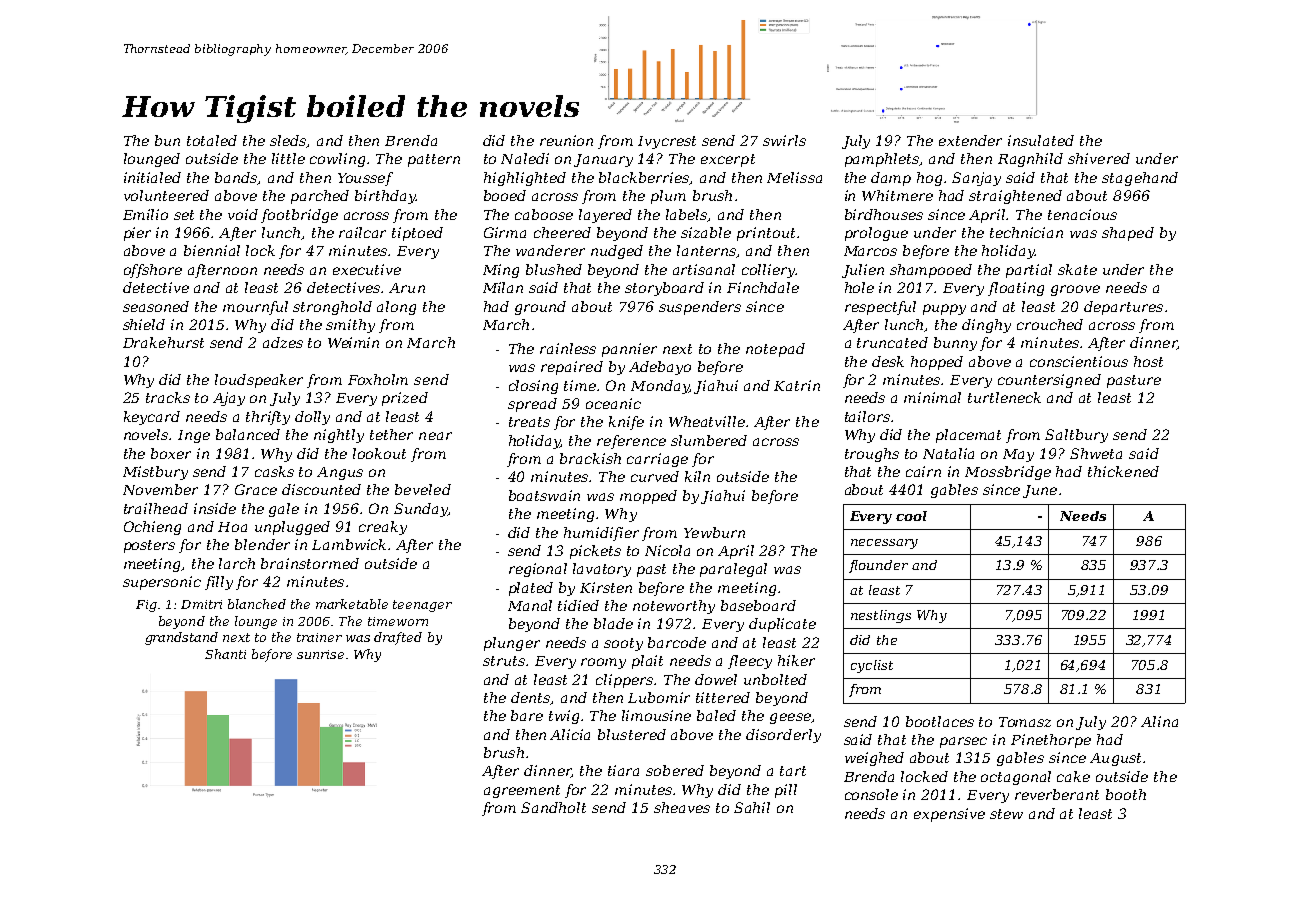  Describe the element at coordinates (531, 698) in the screenshot. I see `dents` at that location.
